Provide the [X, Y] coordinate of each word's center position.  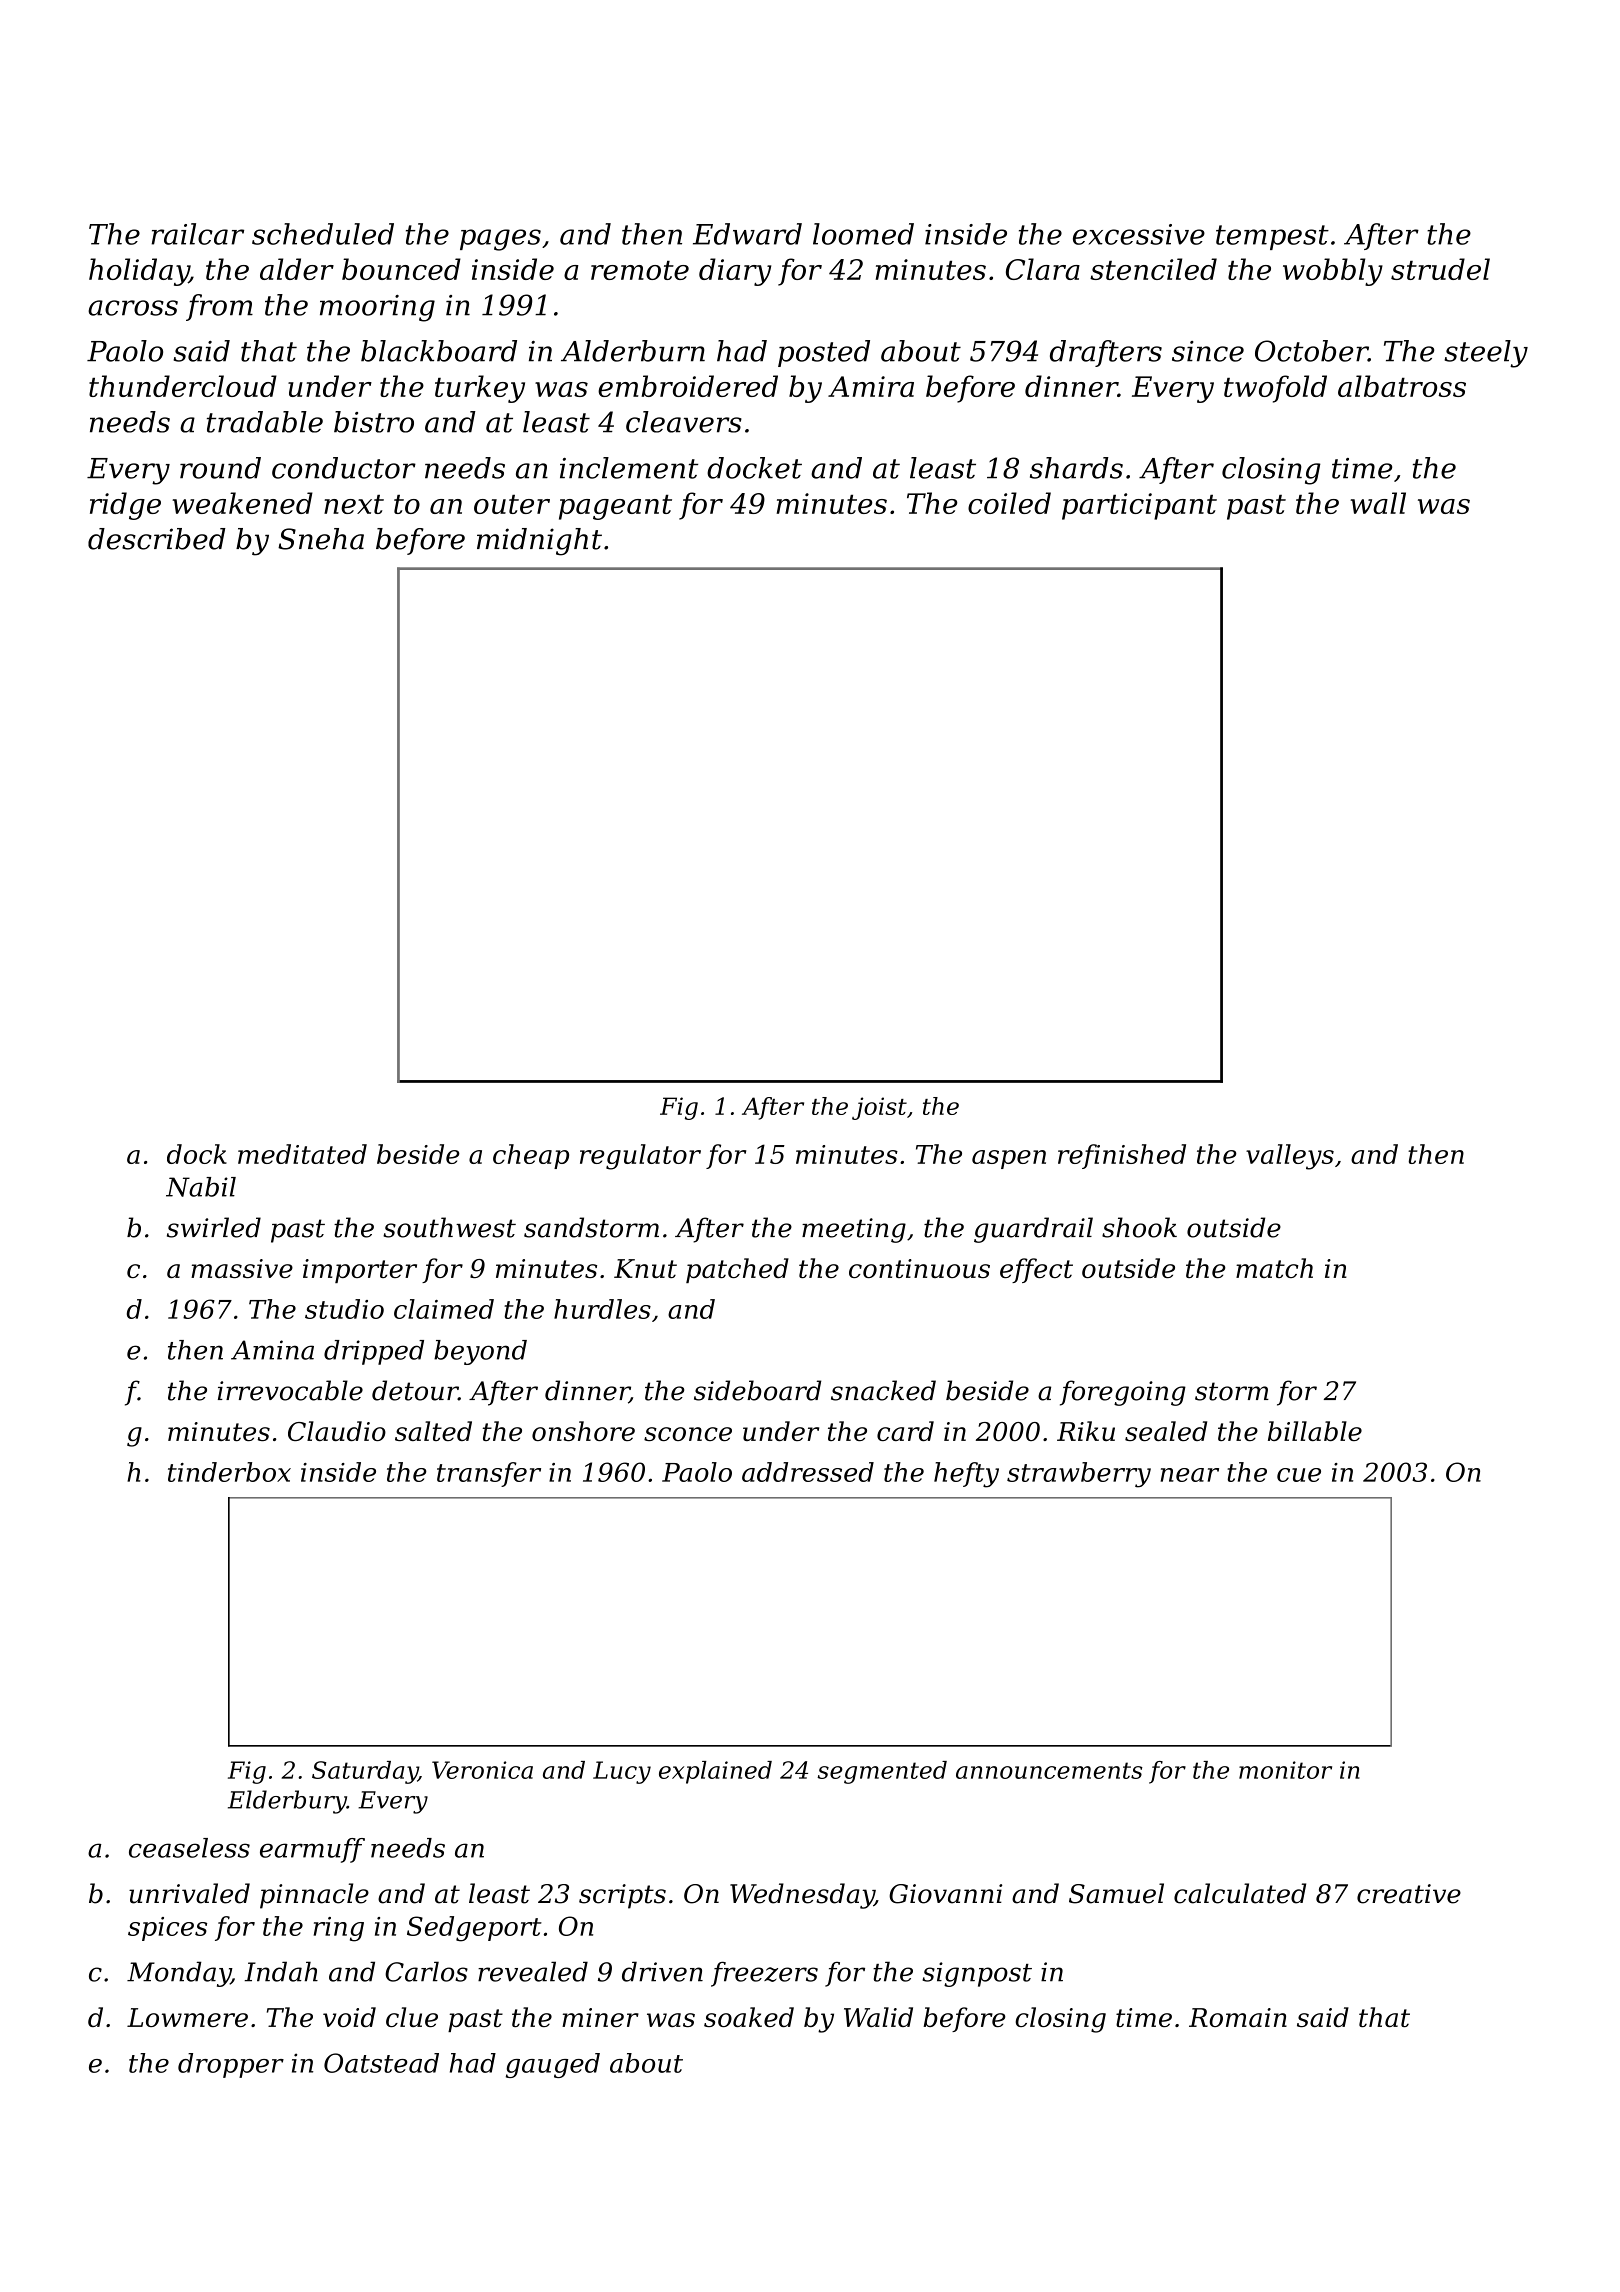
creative [1409, 1894]
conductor [344, 468]
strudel [1440, 269]
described [157, 539]
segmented [882, 1772]
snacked [883, 1390]
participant [1139, 506]
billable [1315, 1431]
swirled [214, 1227]
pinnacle [314, 1896]
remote [640, 270]
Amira [871, 386]
